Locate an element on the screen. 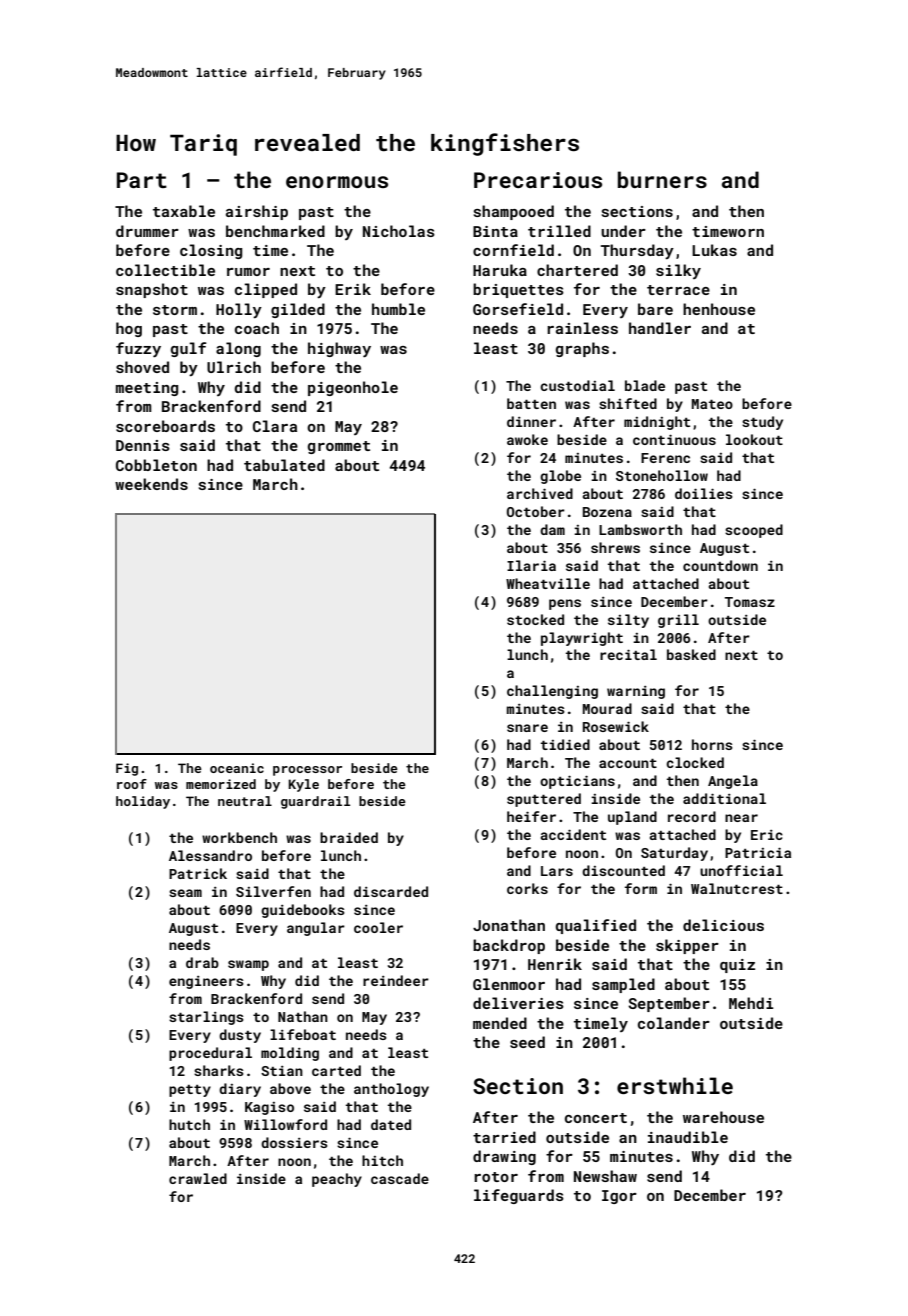 This screenshot has height=1316, width=908. Precarious is located at coordinates (538, 180).
